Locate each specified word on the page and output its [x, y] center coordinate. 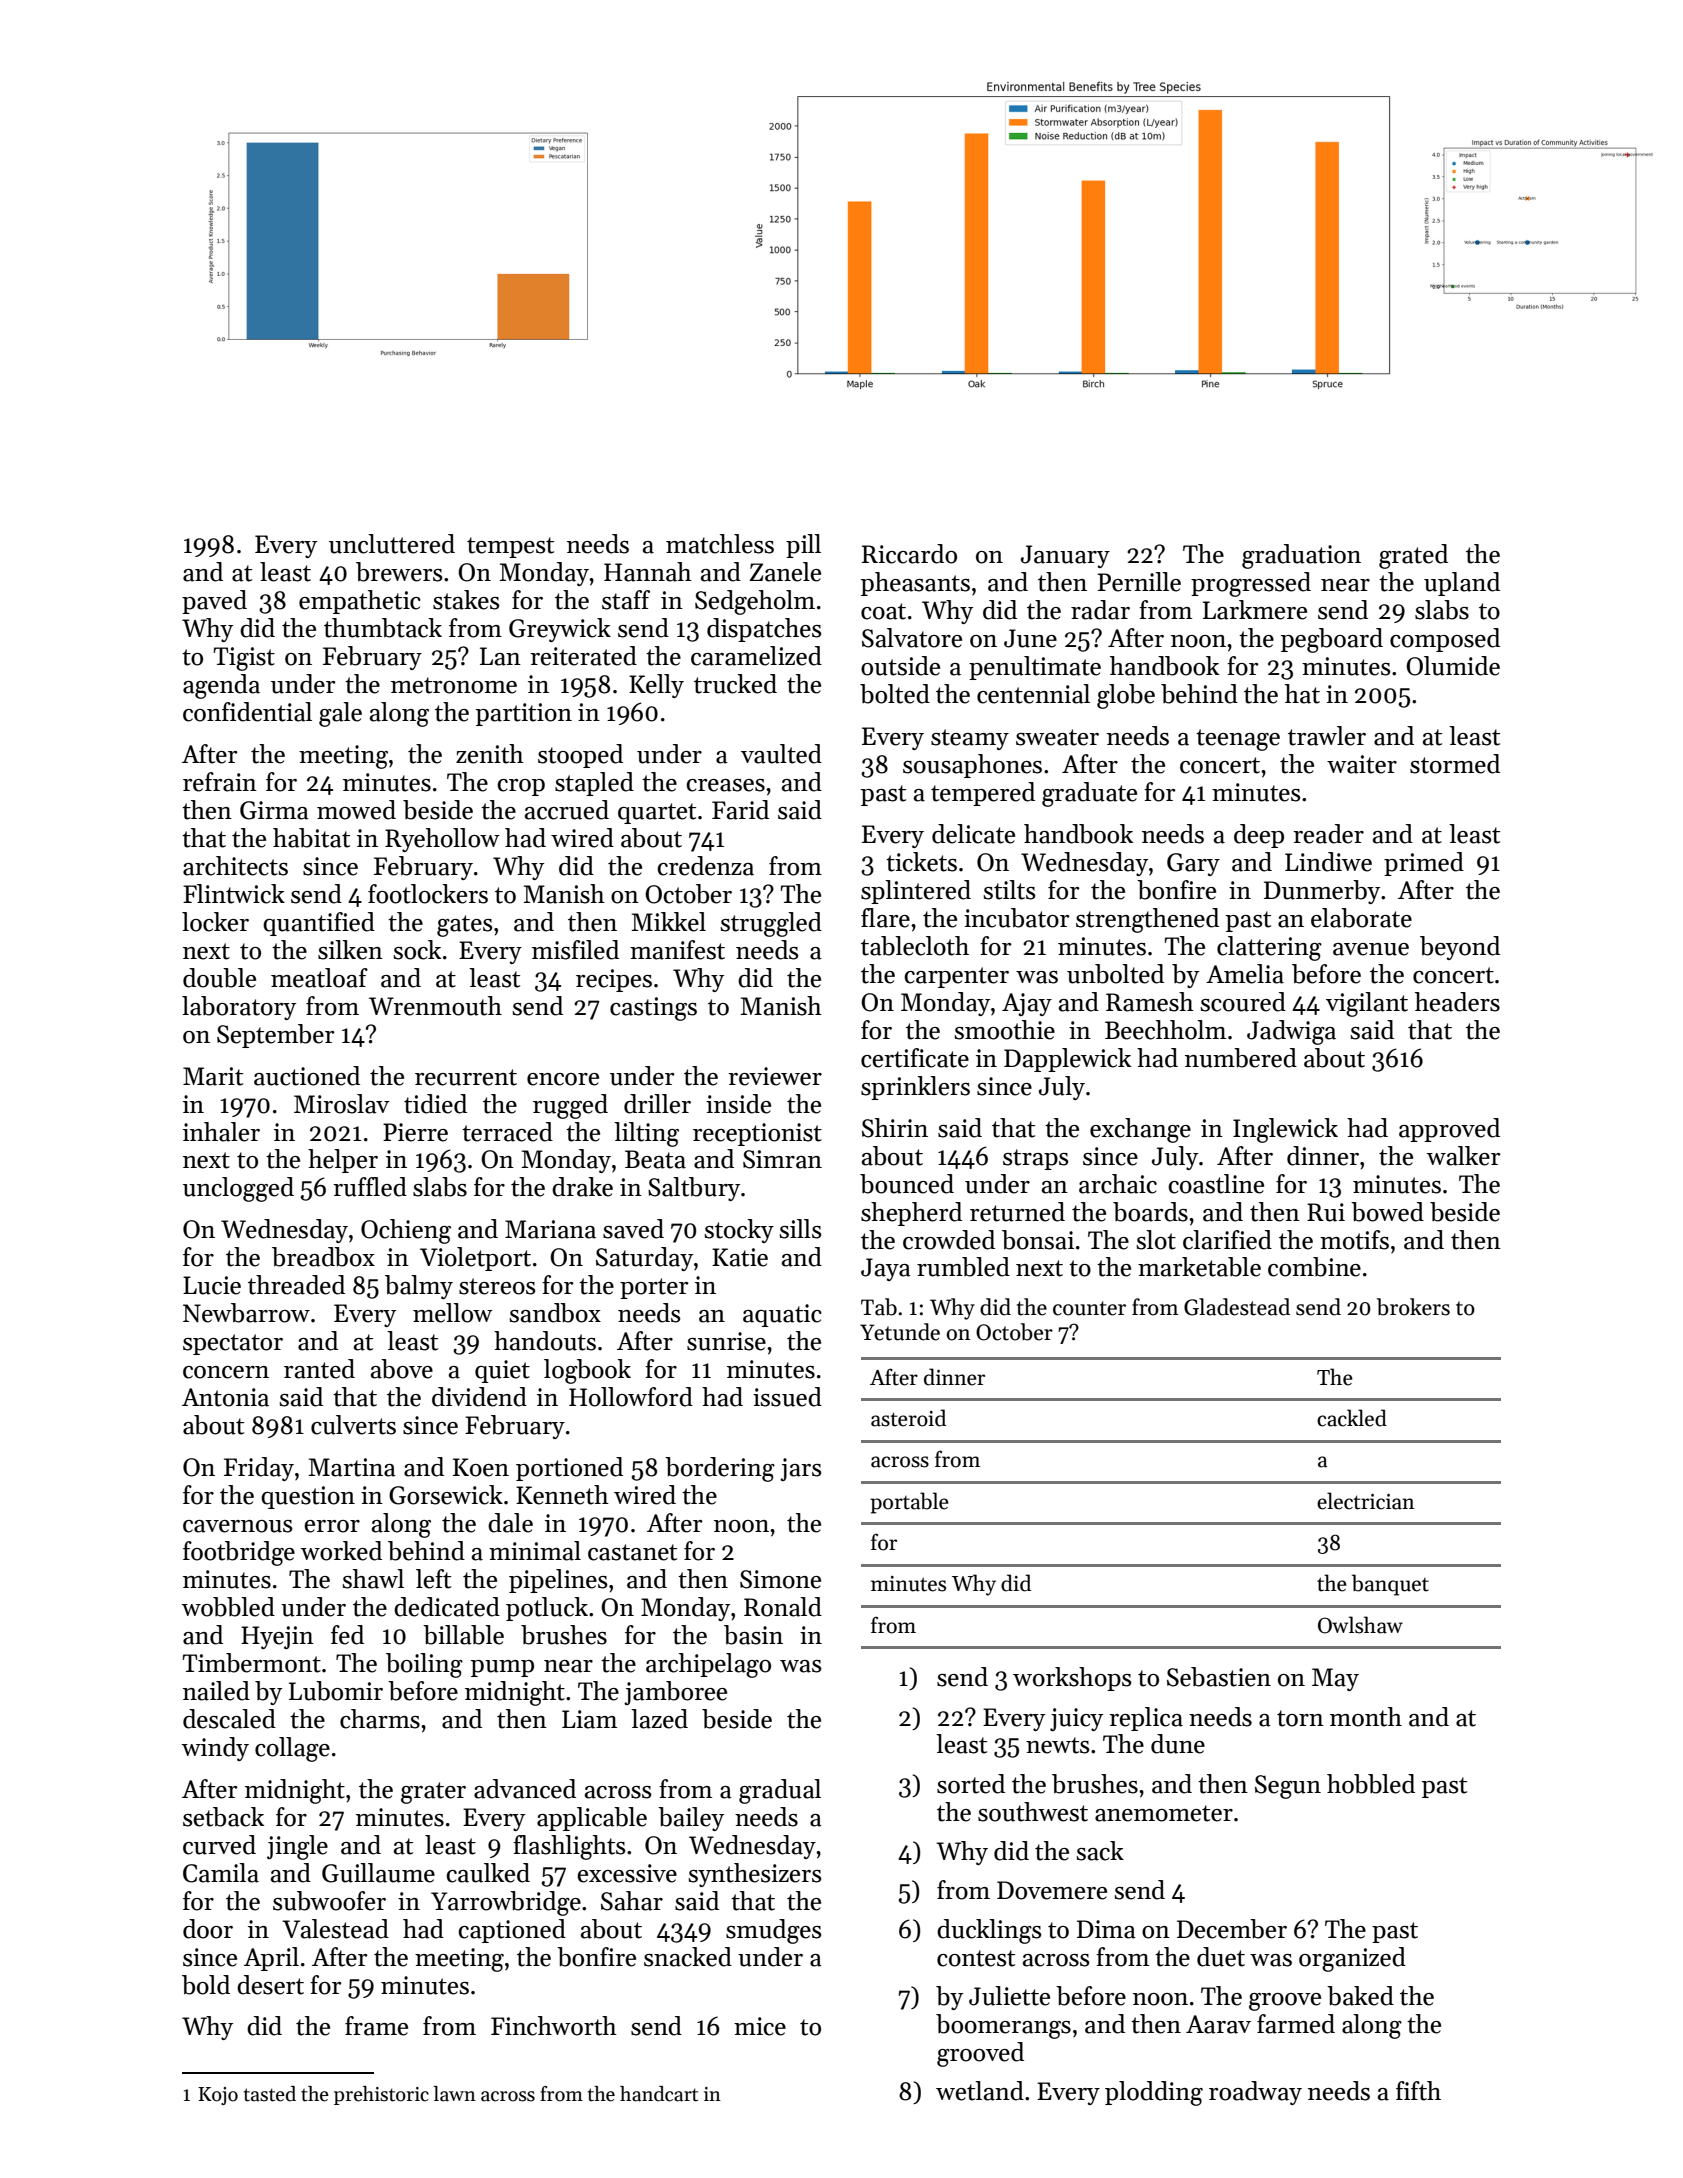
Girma [274, 810]
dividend [479, 1397]
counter [1089, 1308]
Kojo [218, 2096]
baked [1360, 1996]
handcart [659, 2094]
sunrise [726, 1341]
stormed [1455, 764]
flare [885, 918]
